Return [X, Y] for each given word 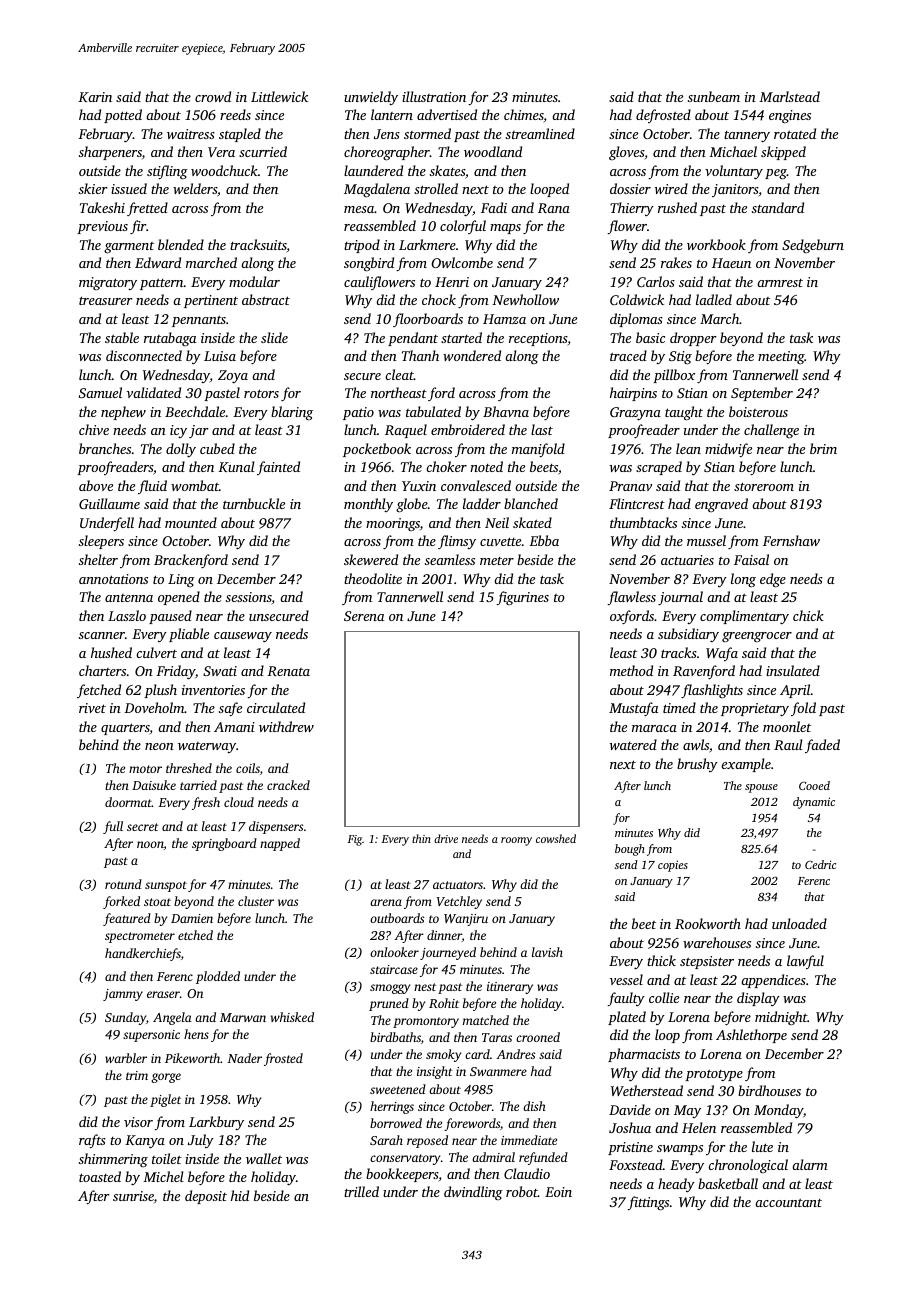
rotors [261, 393]
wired [671, 188]
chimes [524, 116]
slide [274, 337]
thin [421, 838]
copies [673, 866]
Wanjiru [466, 920]
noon [150, 844]
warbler [126, 1058]
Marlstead [789, 96]
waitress [191, 134]
